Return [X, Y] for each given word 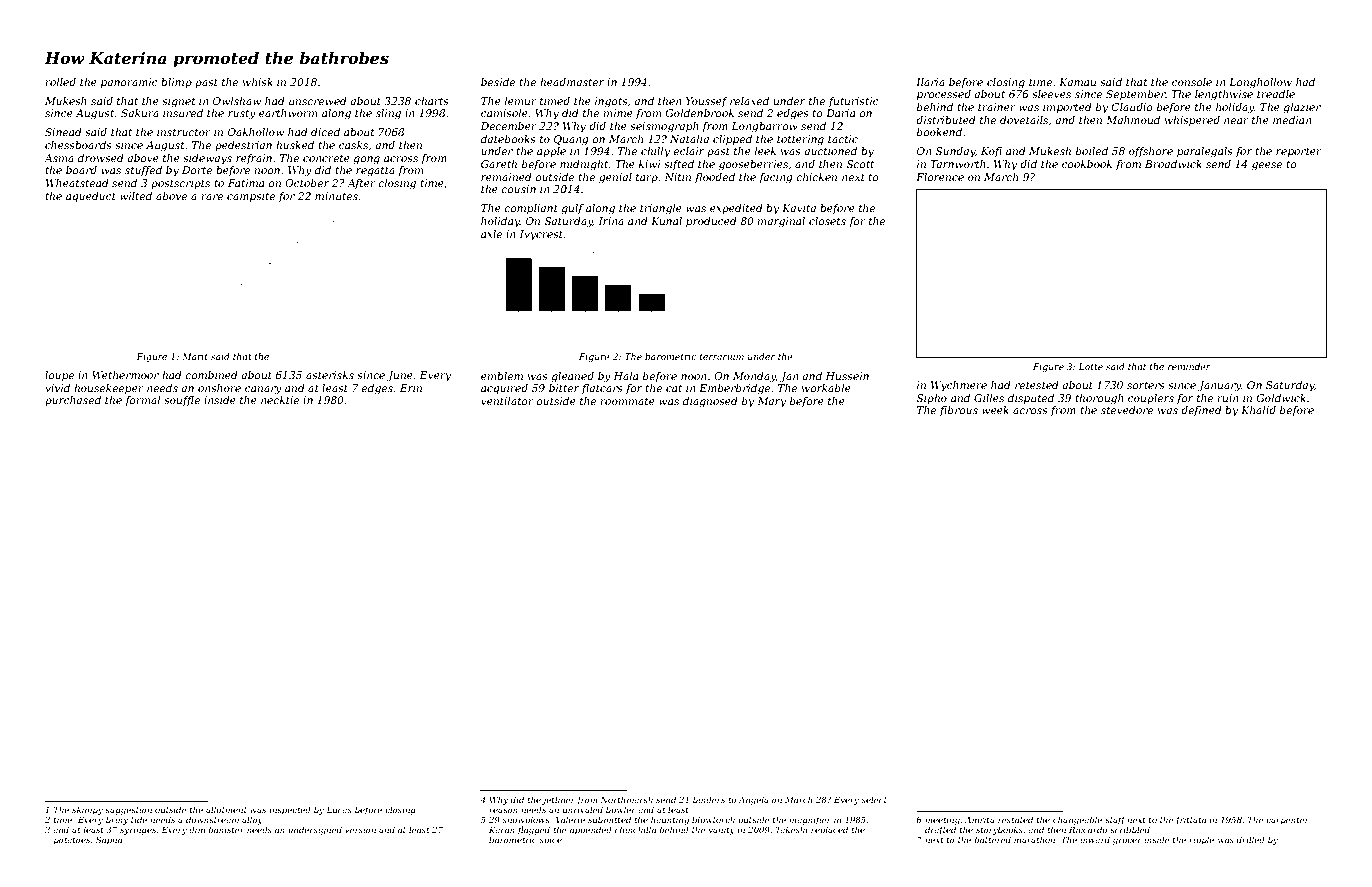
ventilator [507, 401]
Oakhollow [256, 132]
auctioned [830, 151]
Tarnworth [958, 164]
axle [491, 234]
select [874, 799]
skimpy [87, 810]
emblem [502, 376]
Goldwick [1281, 398]
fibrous [958, 411]
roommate [627, 401]
